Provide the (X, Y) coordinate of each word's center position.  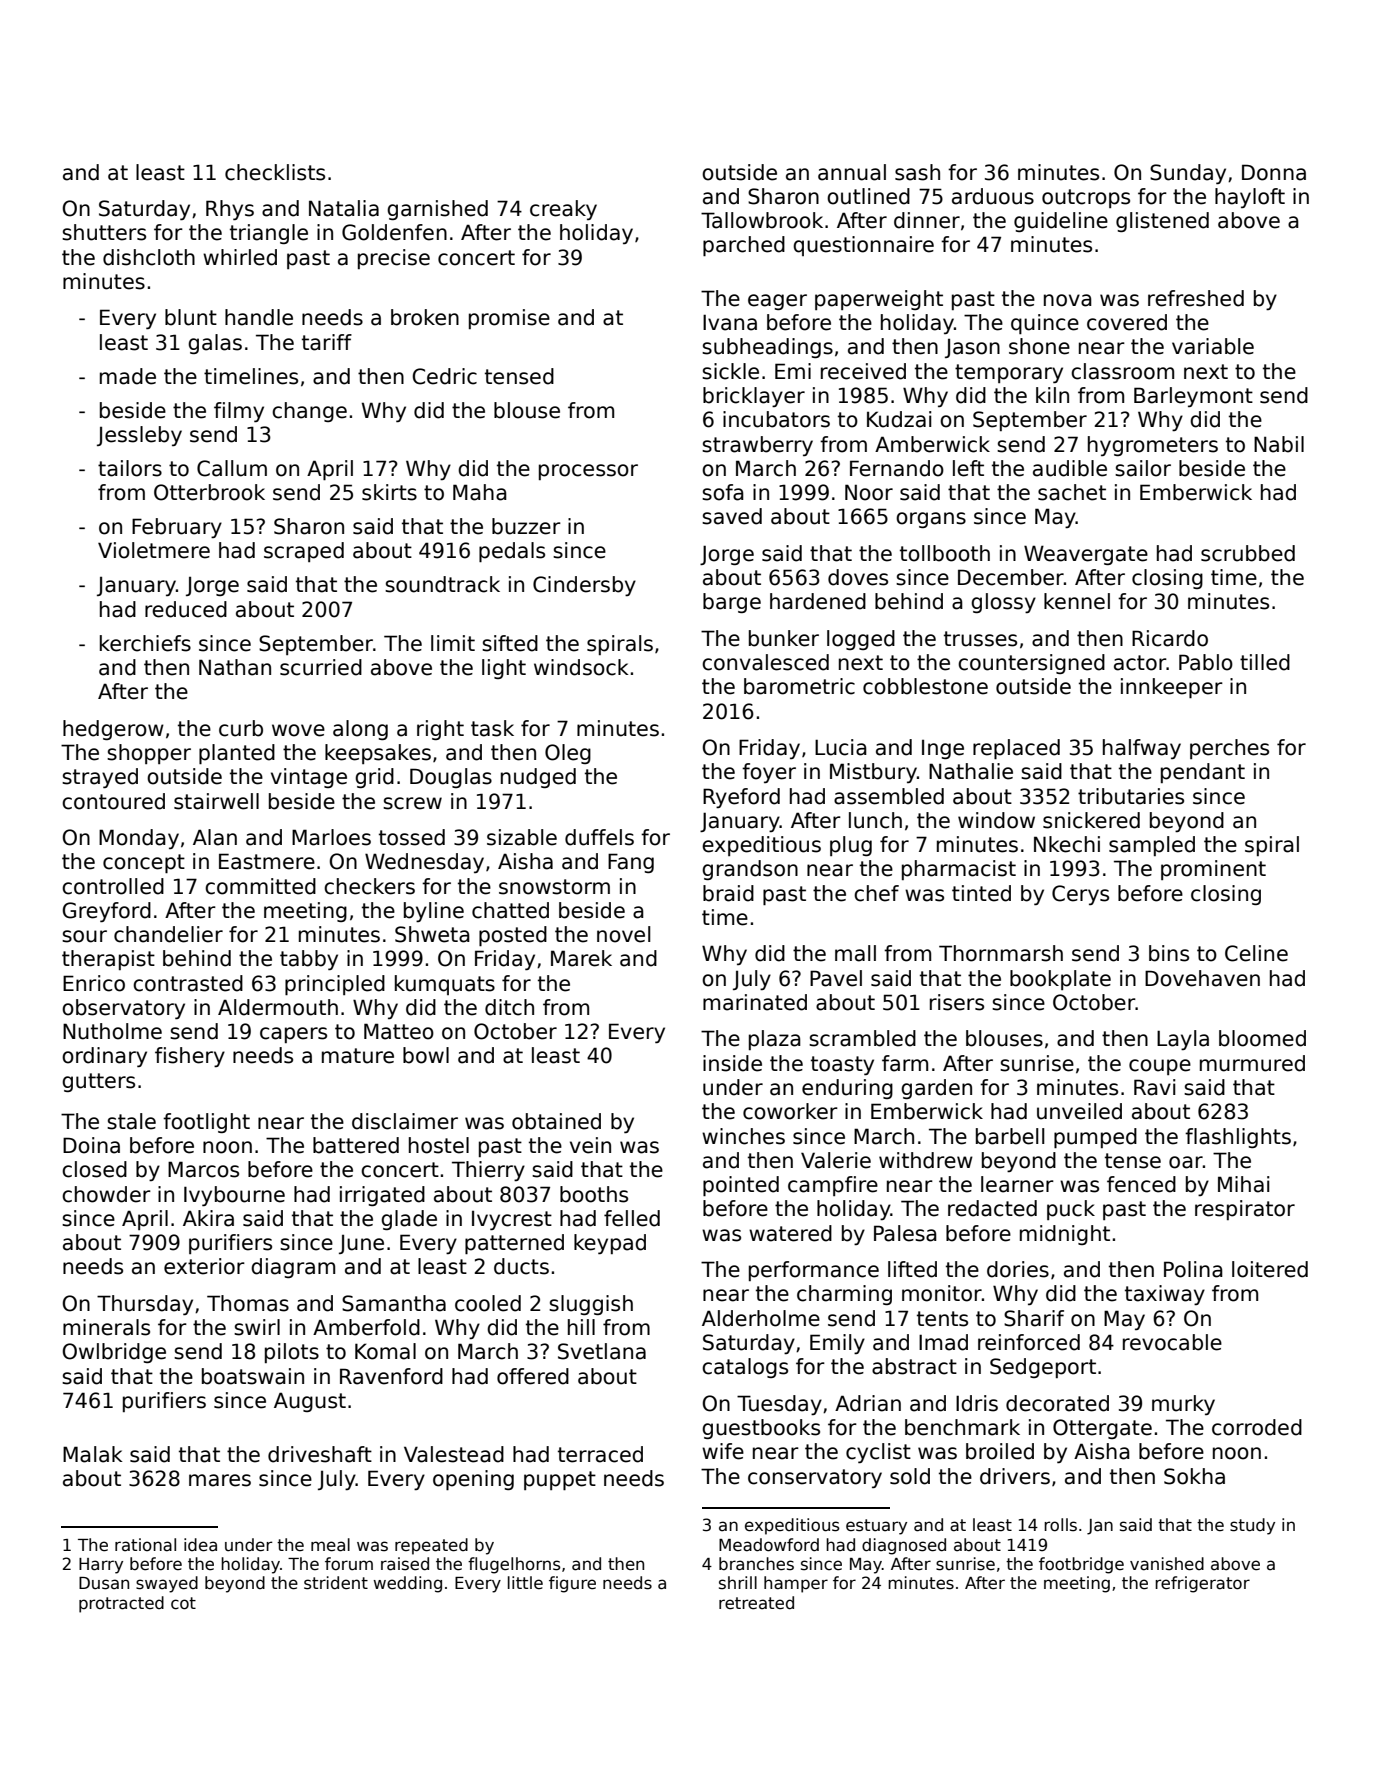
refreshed (1196, 298)
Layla (1183, 1040)
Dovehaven (1202, 978)
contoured (113, 801)
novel (623, 934)
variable (1213, 346)
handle (259, 317)
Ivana (730, 322)
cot (183, 1603)
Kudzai (899, 419)
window (996, 820)
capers (293, 1035)
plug (851, 846)
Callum (232, 468)
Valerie (836, 1160)
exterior (204, 1266)
